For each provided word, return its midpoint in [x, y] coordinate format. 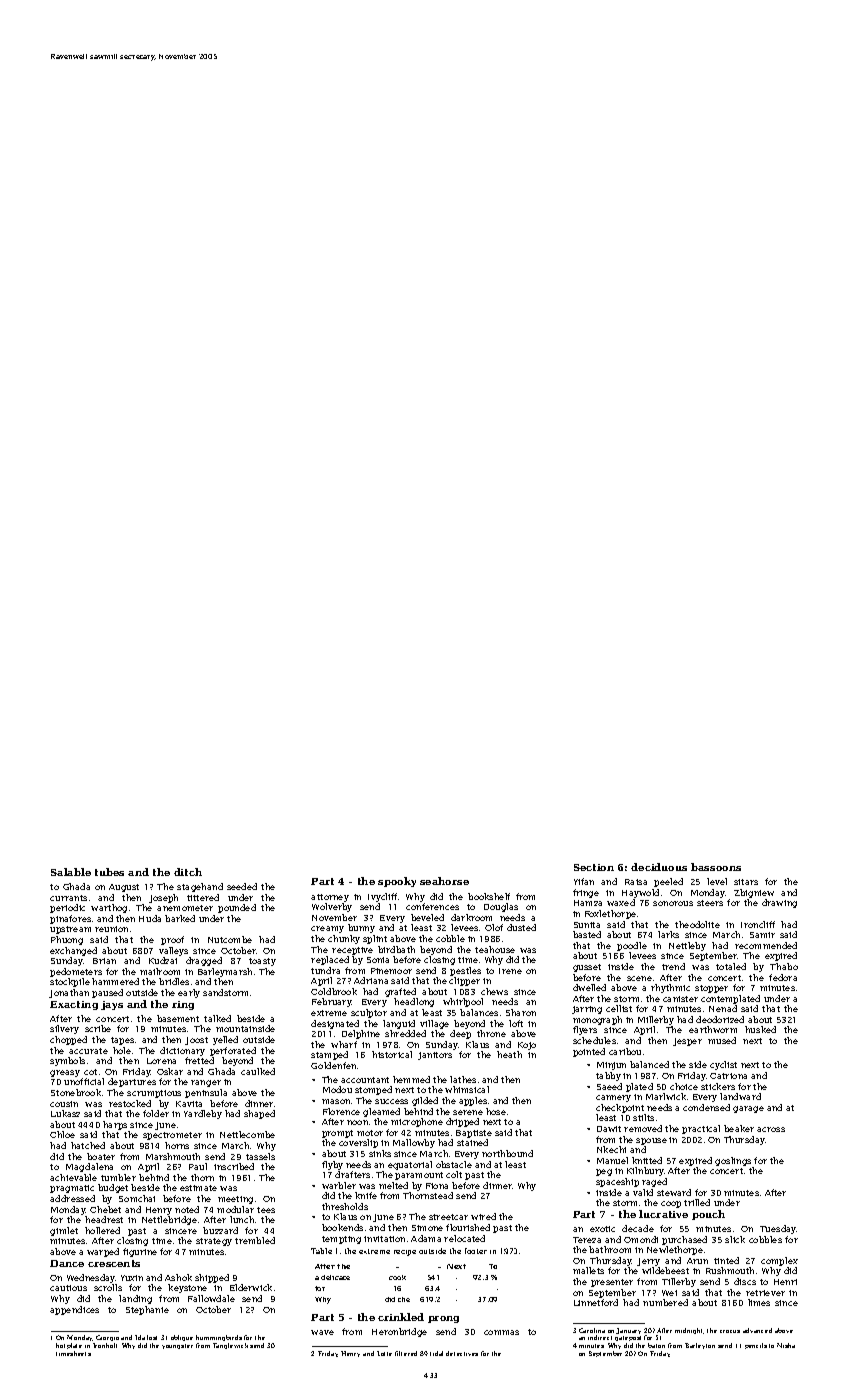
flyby [332, 1165]
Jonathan [69, 993]
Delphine [361, 1034]
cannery [613, 1098]
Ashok [178, 1277]
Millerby [656, 1020]
